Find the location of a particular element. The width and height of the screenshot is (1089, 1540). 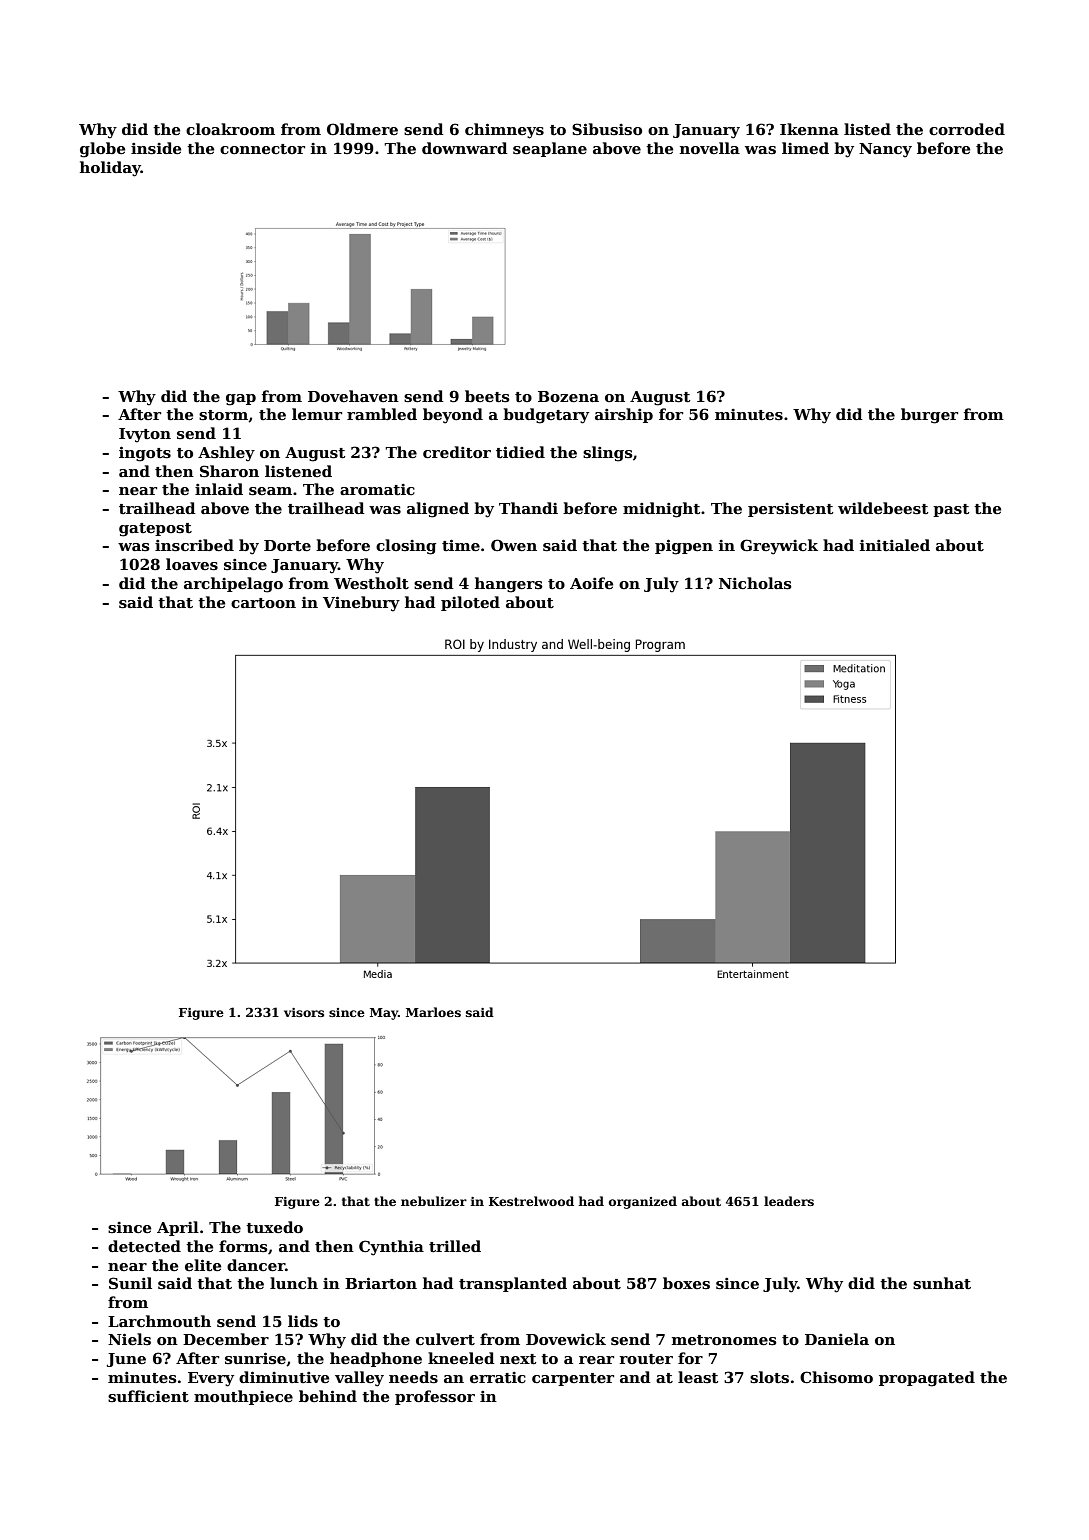

Nicholas is located at coordinates (755, 583).
